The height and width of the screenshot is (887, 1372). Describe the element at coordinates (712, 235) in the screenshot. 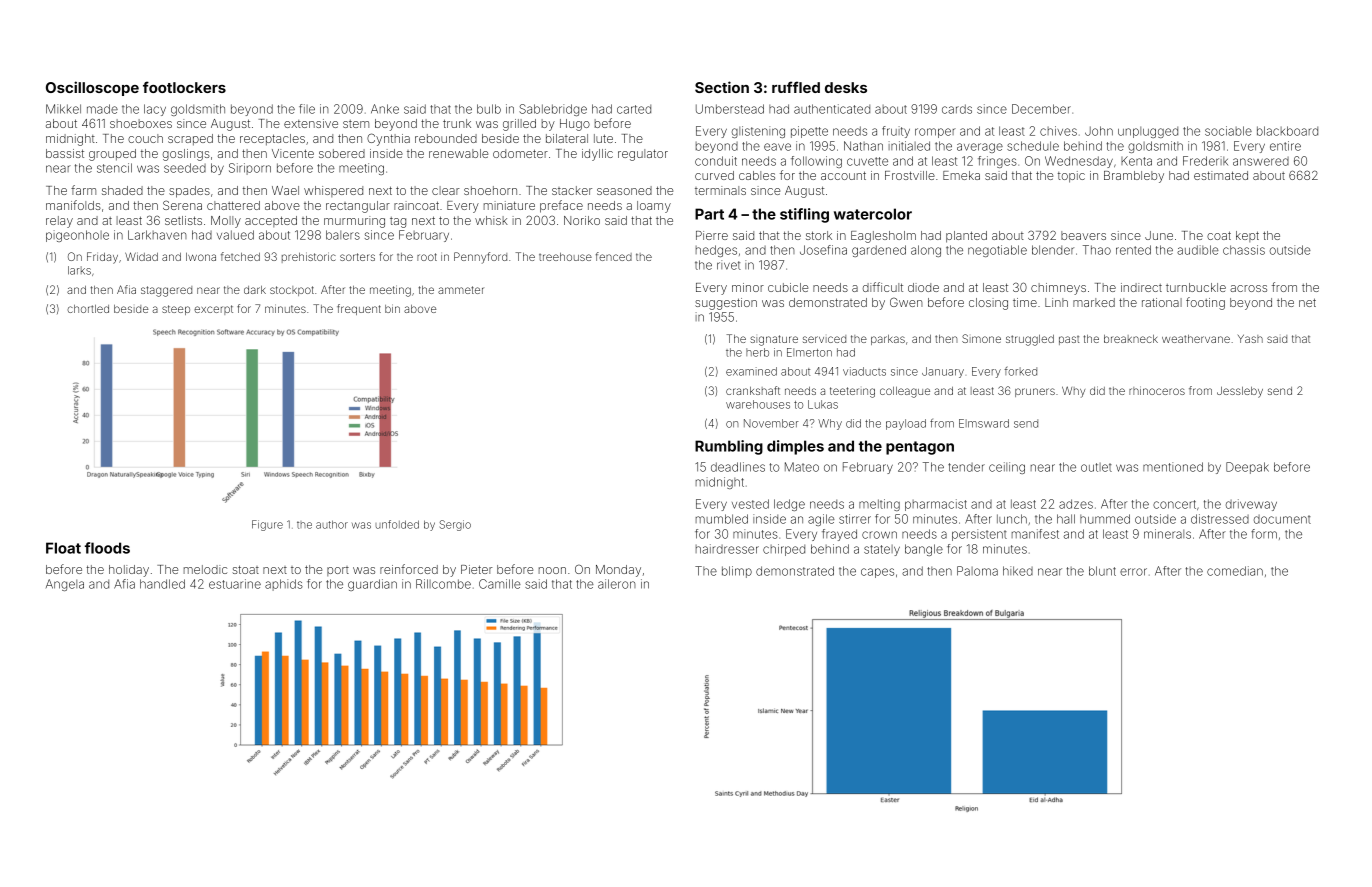

I see `Pierre` at that location.
